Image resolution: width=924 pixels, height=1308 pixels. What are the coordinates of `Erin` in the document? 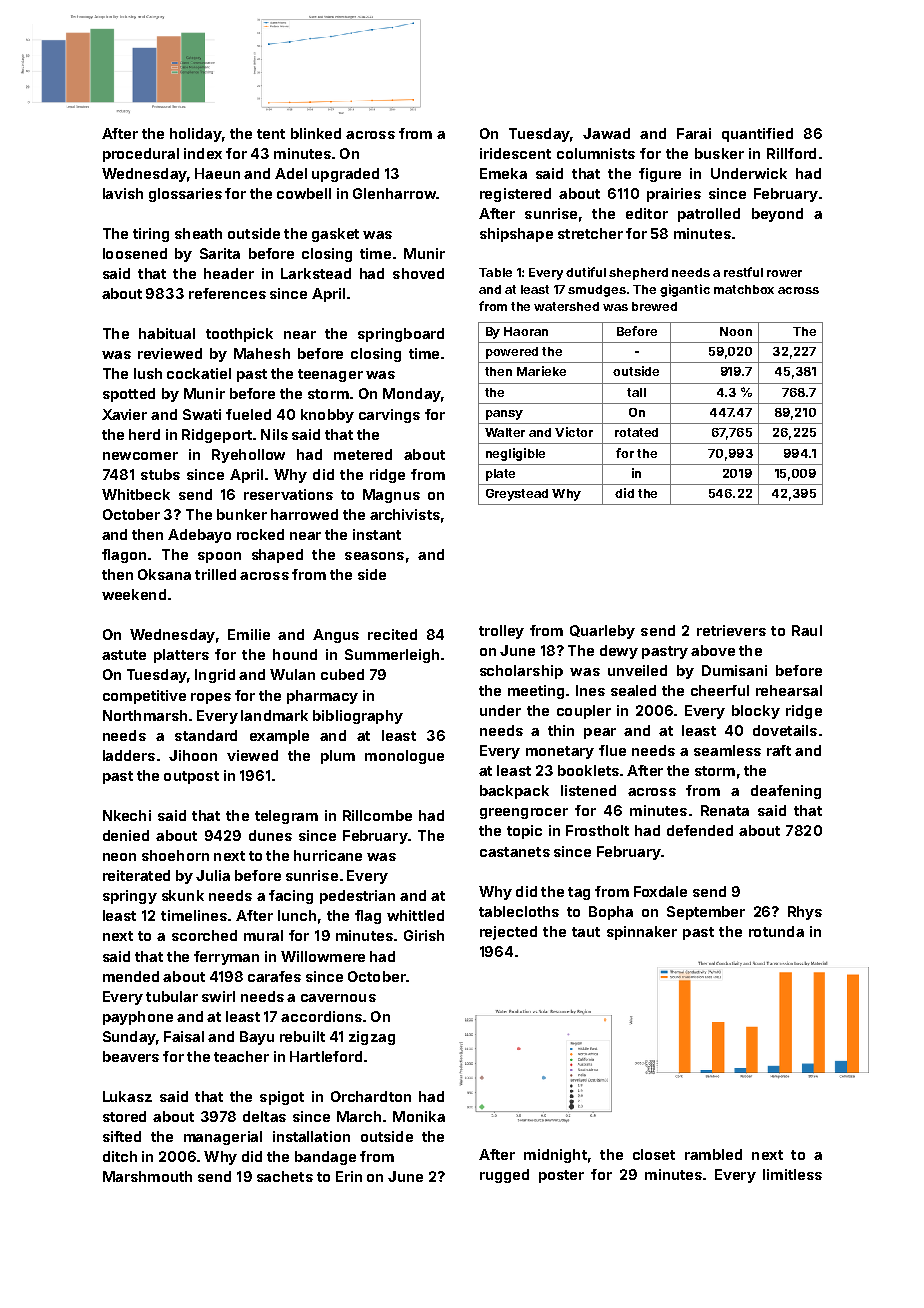 It's located at (349, 1176).
